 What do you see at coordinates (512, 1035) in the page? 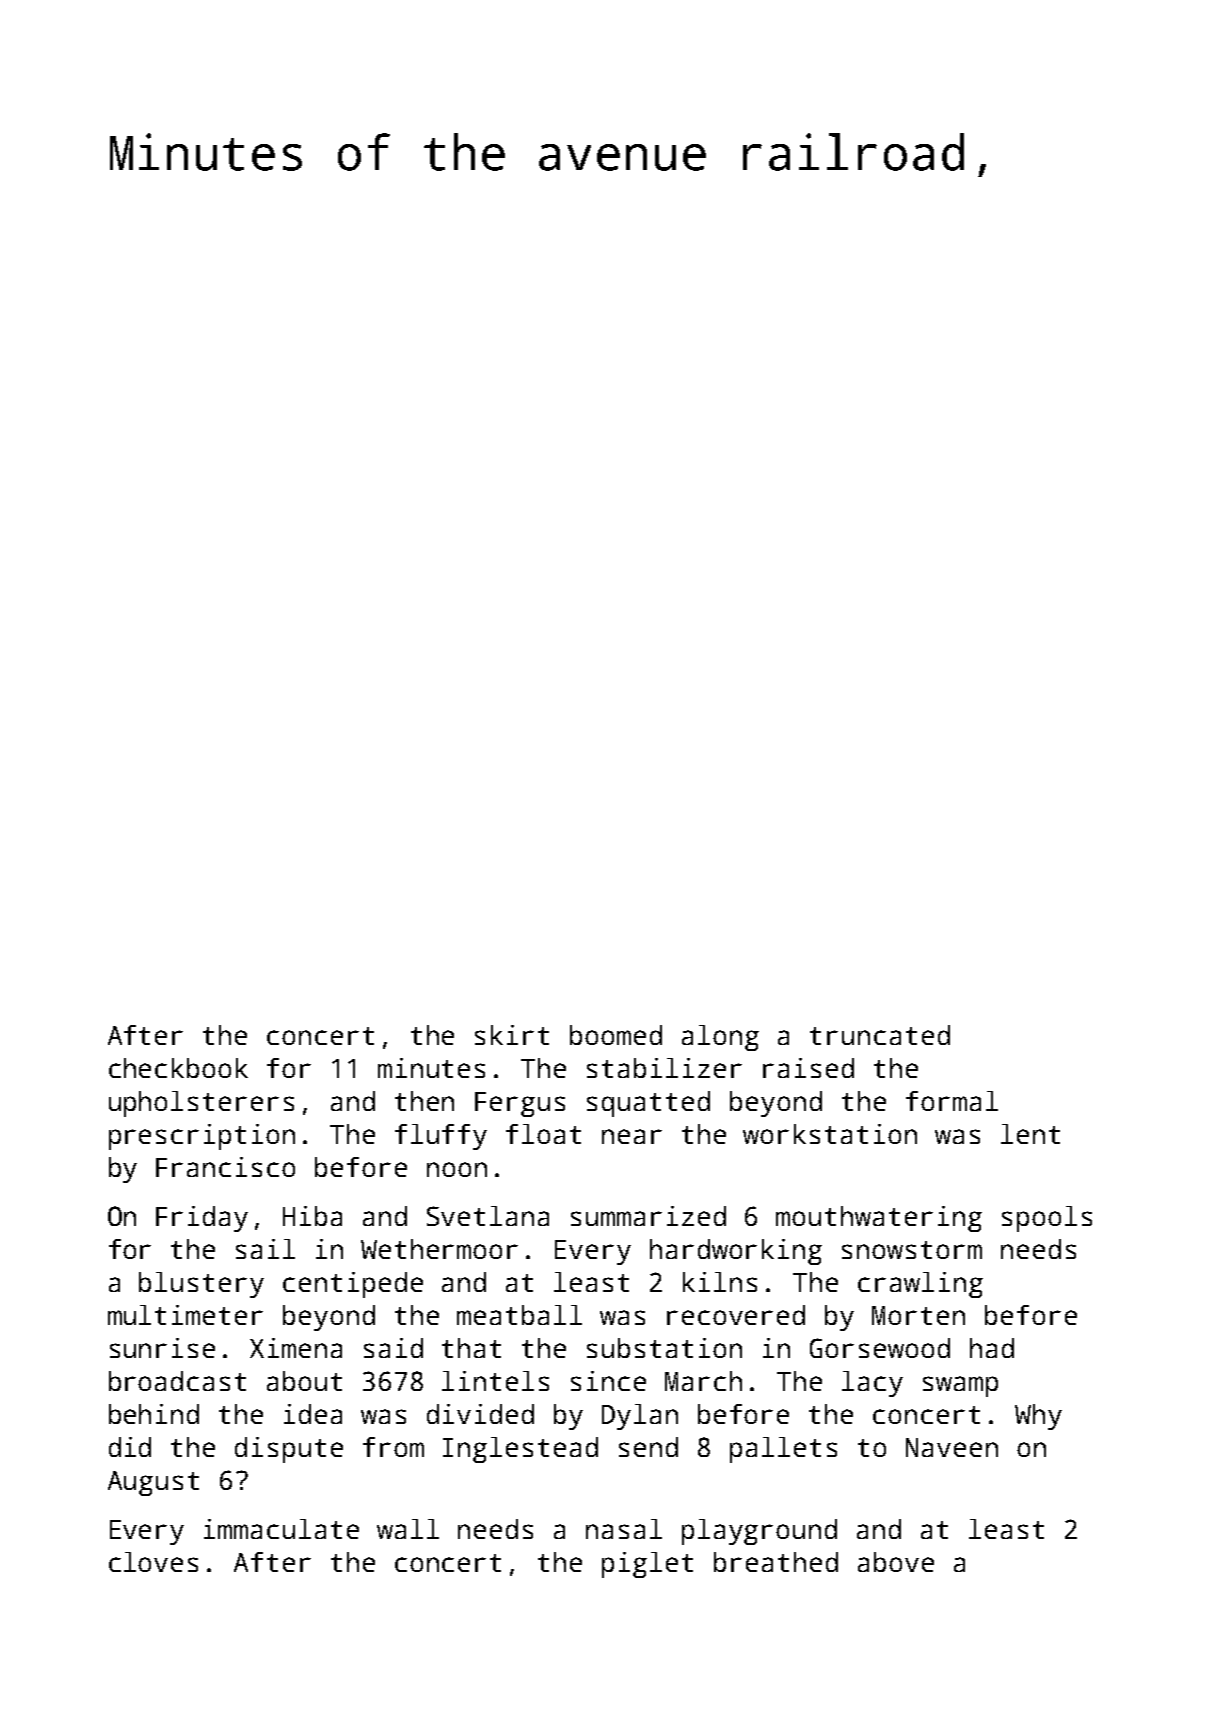
I see `skirt` at bounding box center [512, 1035].
